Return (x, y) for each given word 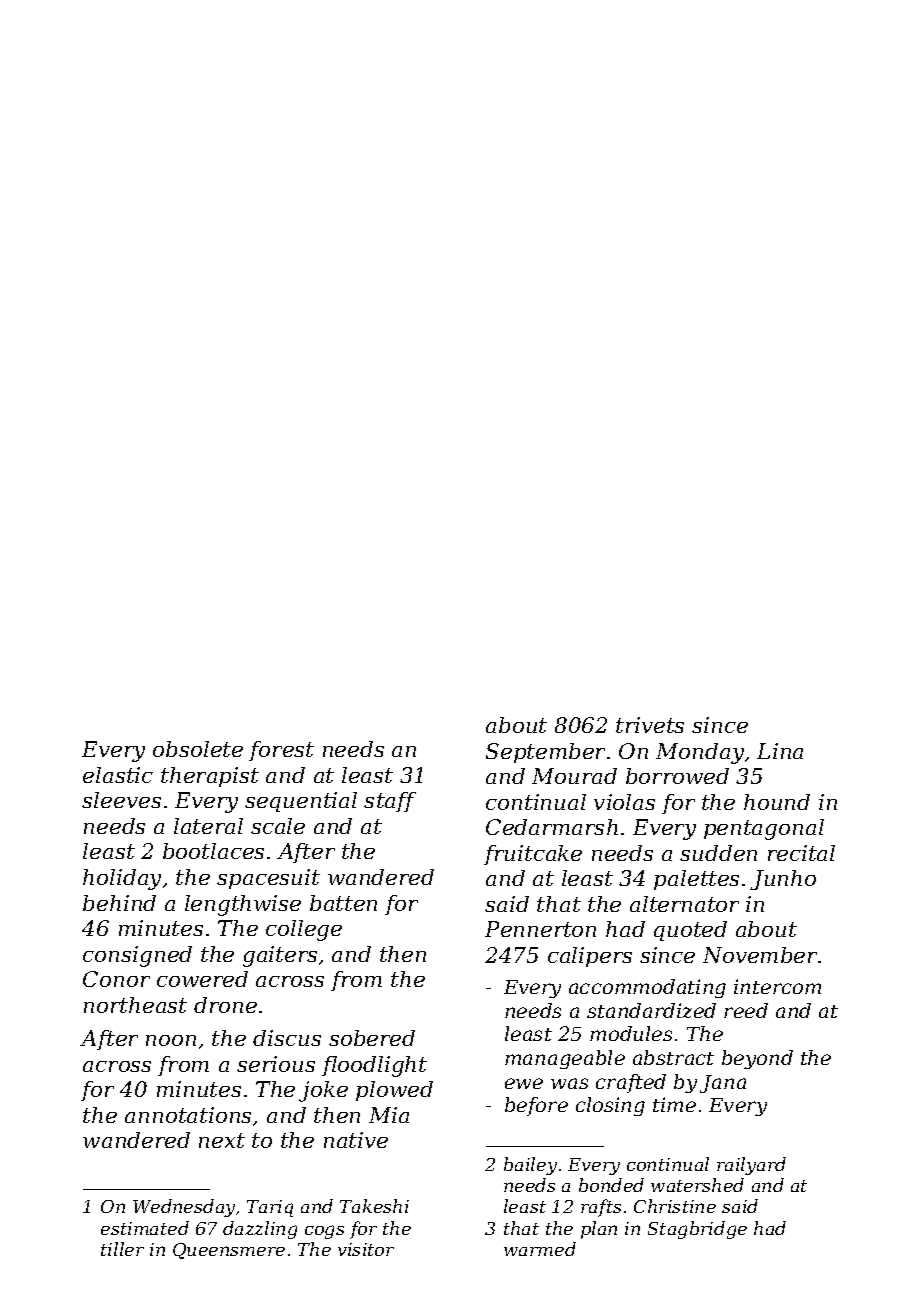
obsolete (198, 749)
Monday (700, 753)
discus (287, 1038)
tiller (122, 1249)
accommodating (647, 988)
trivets (650, 725)
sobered (372, 1038)
